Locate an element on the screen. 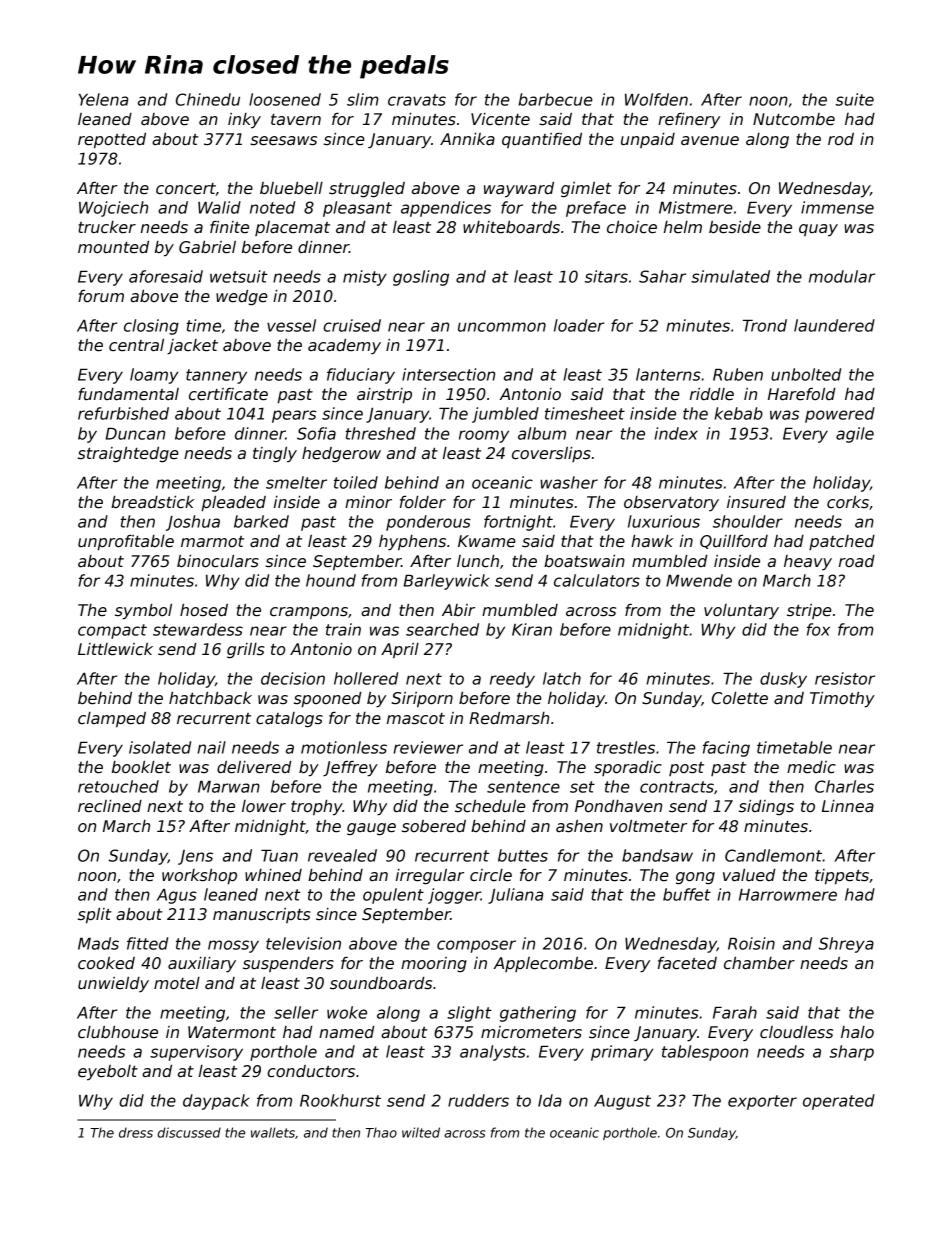  discussed is located at coordinates (189, 1132).
